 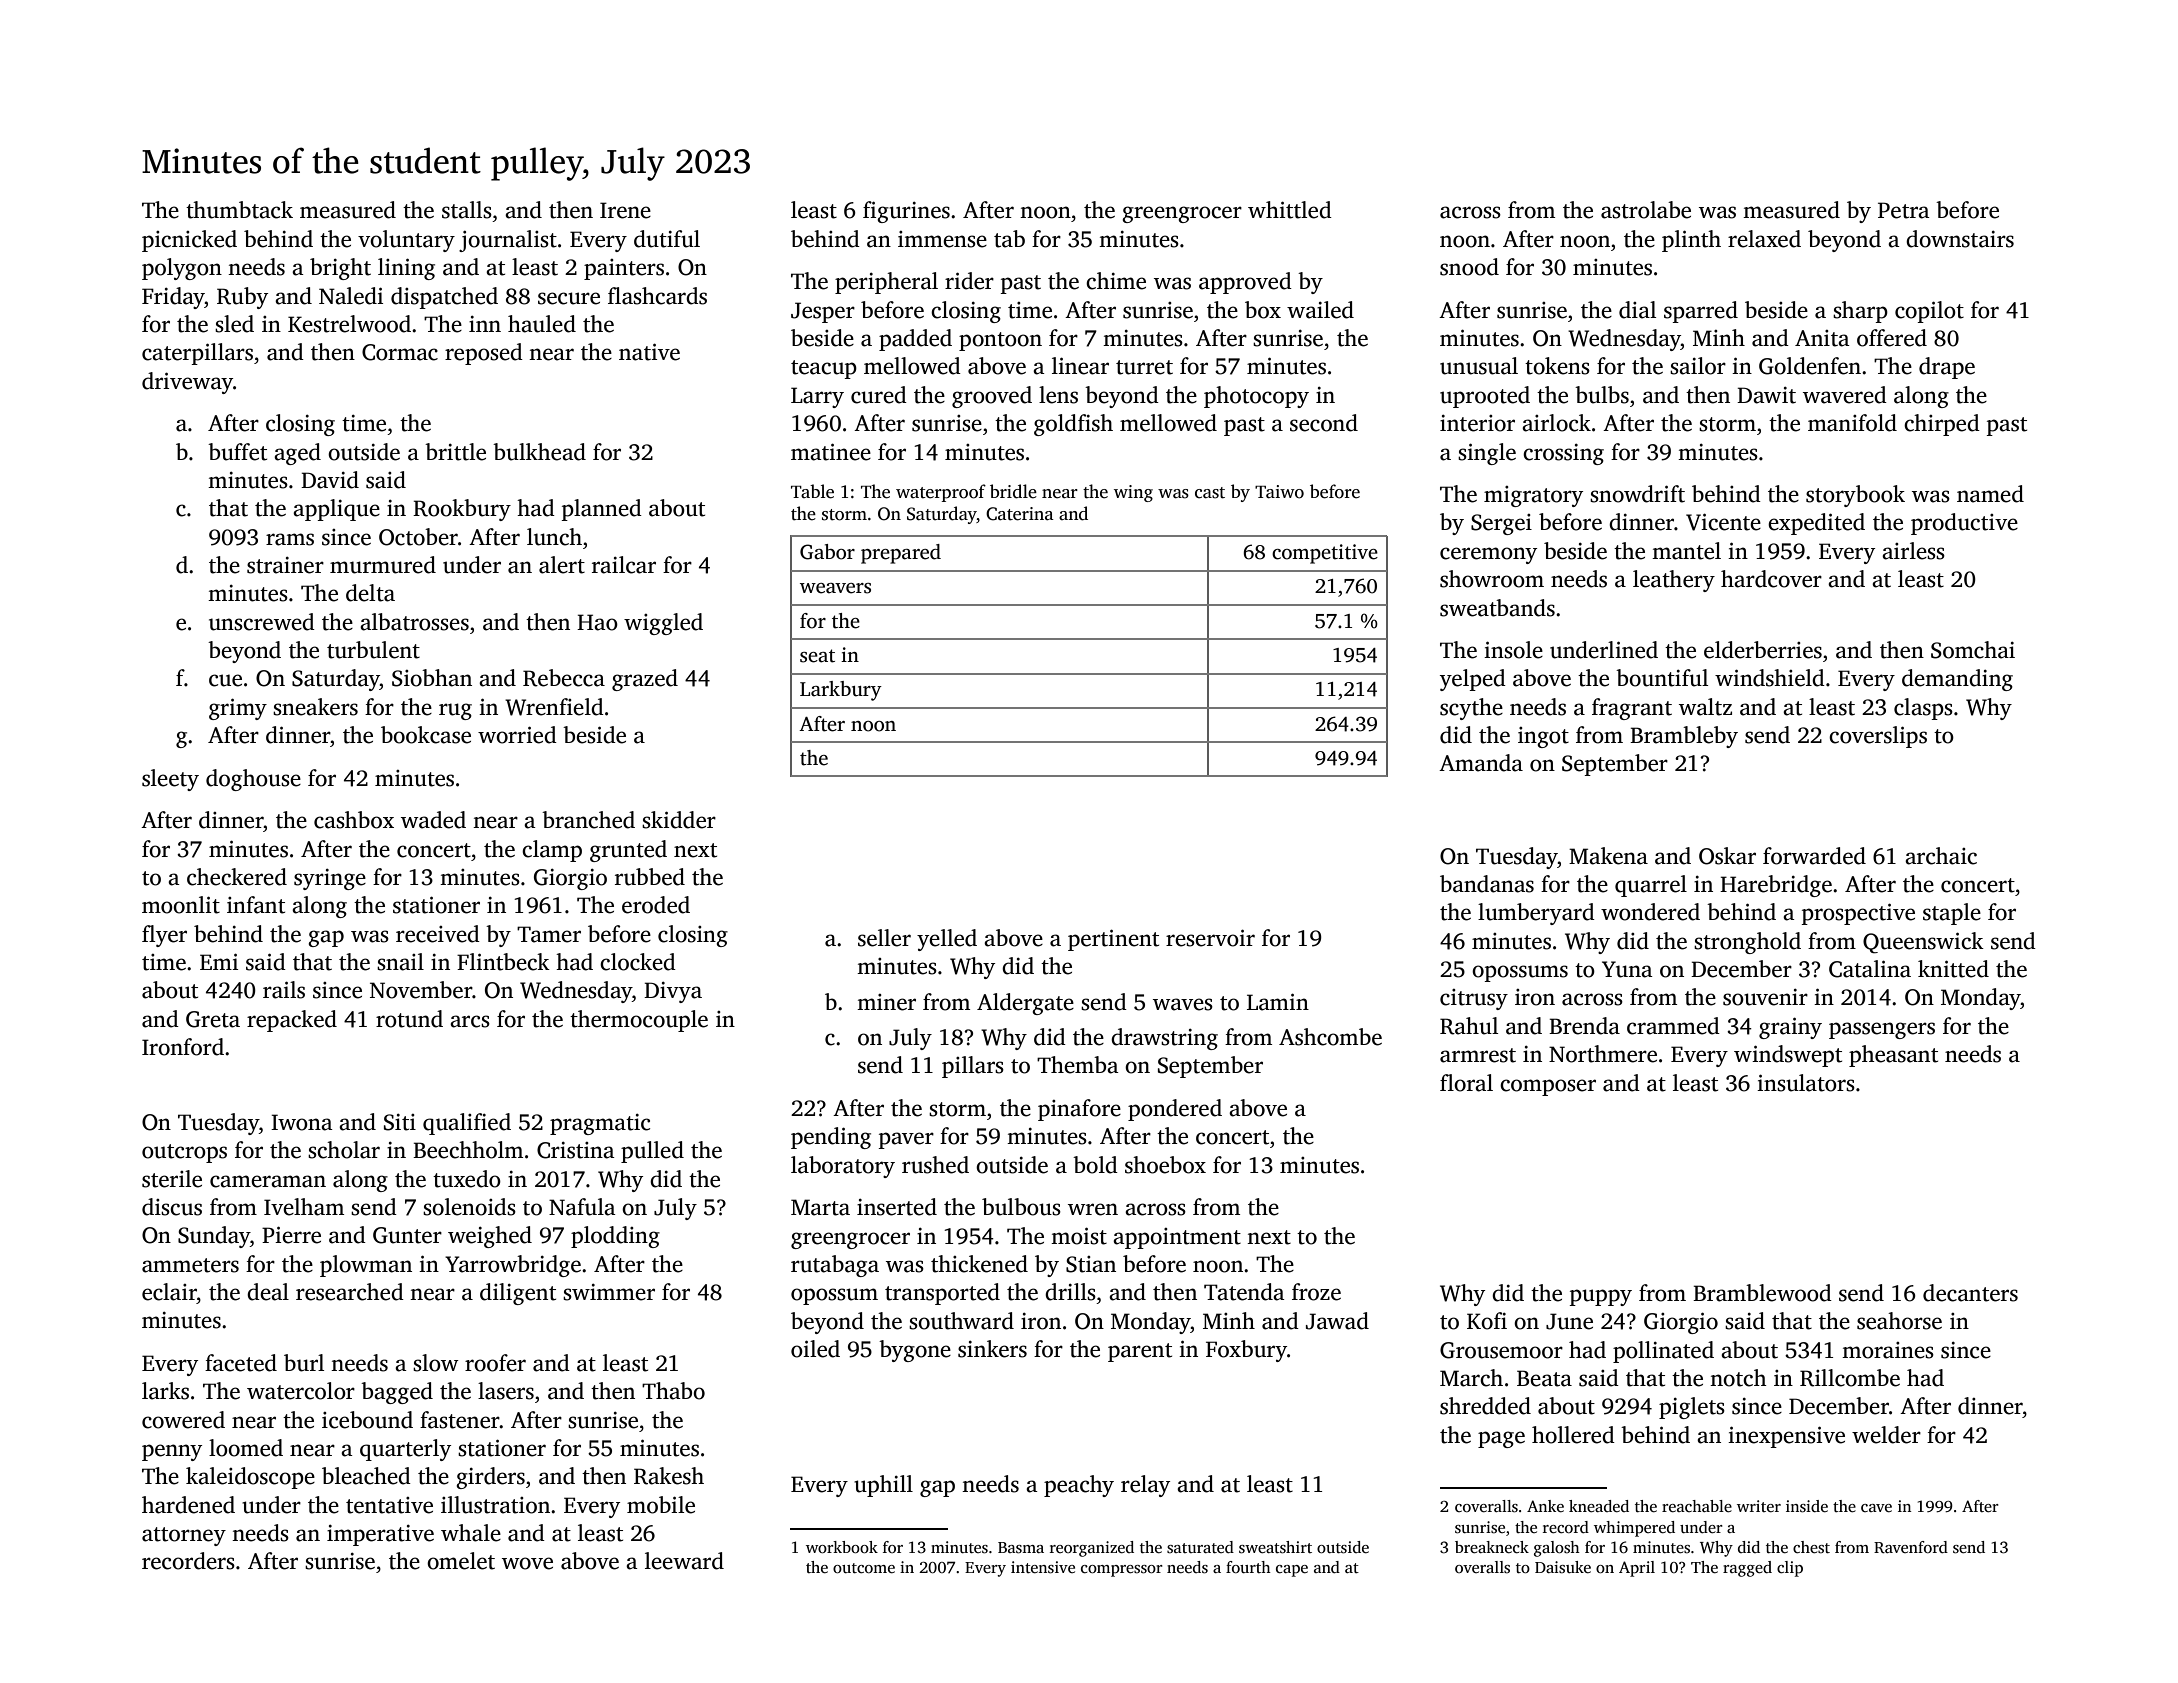 What do you see at coordinates (831, 452) in the screenshot?
I see `matinee` at bounding box center [831, 452].
